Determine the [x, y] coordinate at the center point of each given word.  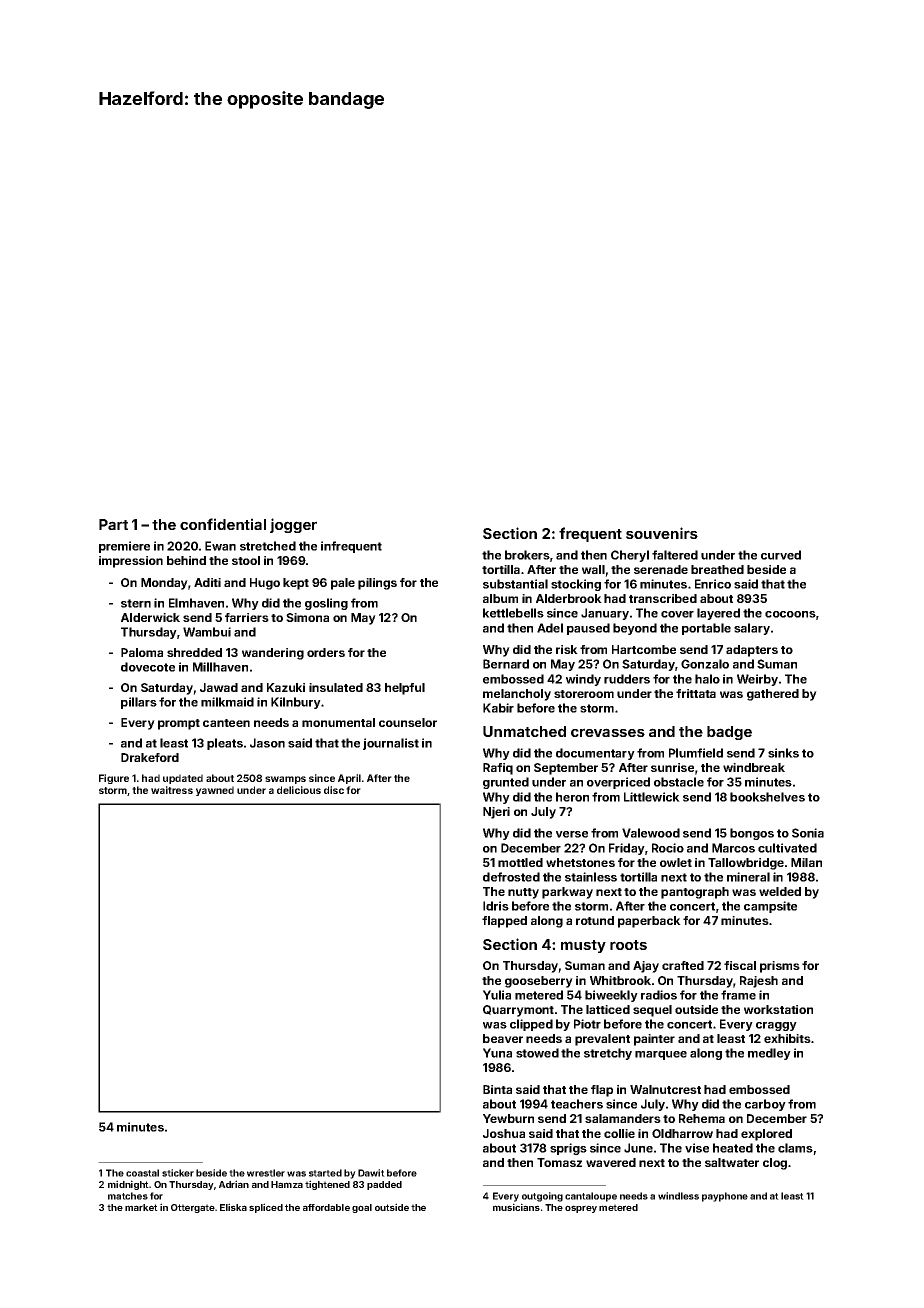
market [141, 1207]
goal [362, 1208]
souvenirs [662, 533]
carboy [765, 1105]
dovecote [148, 667]
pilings [377, 584]
